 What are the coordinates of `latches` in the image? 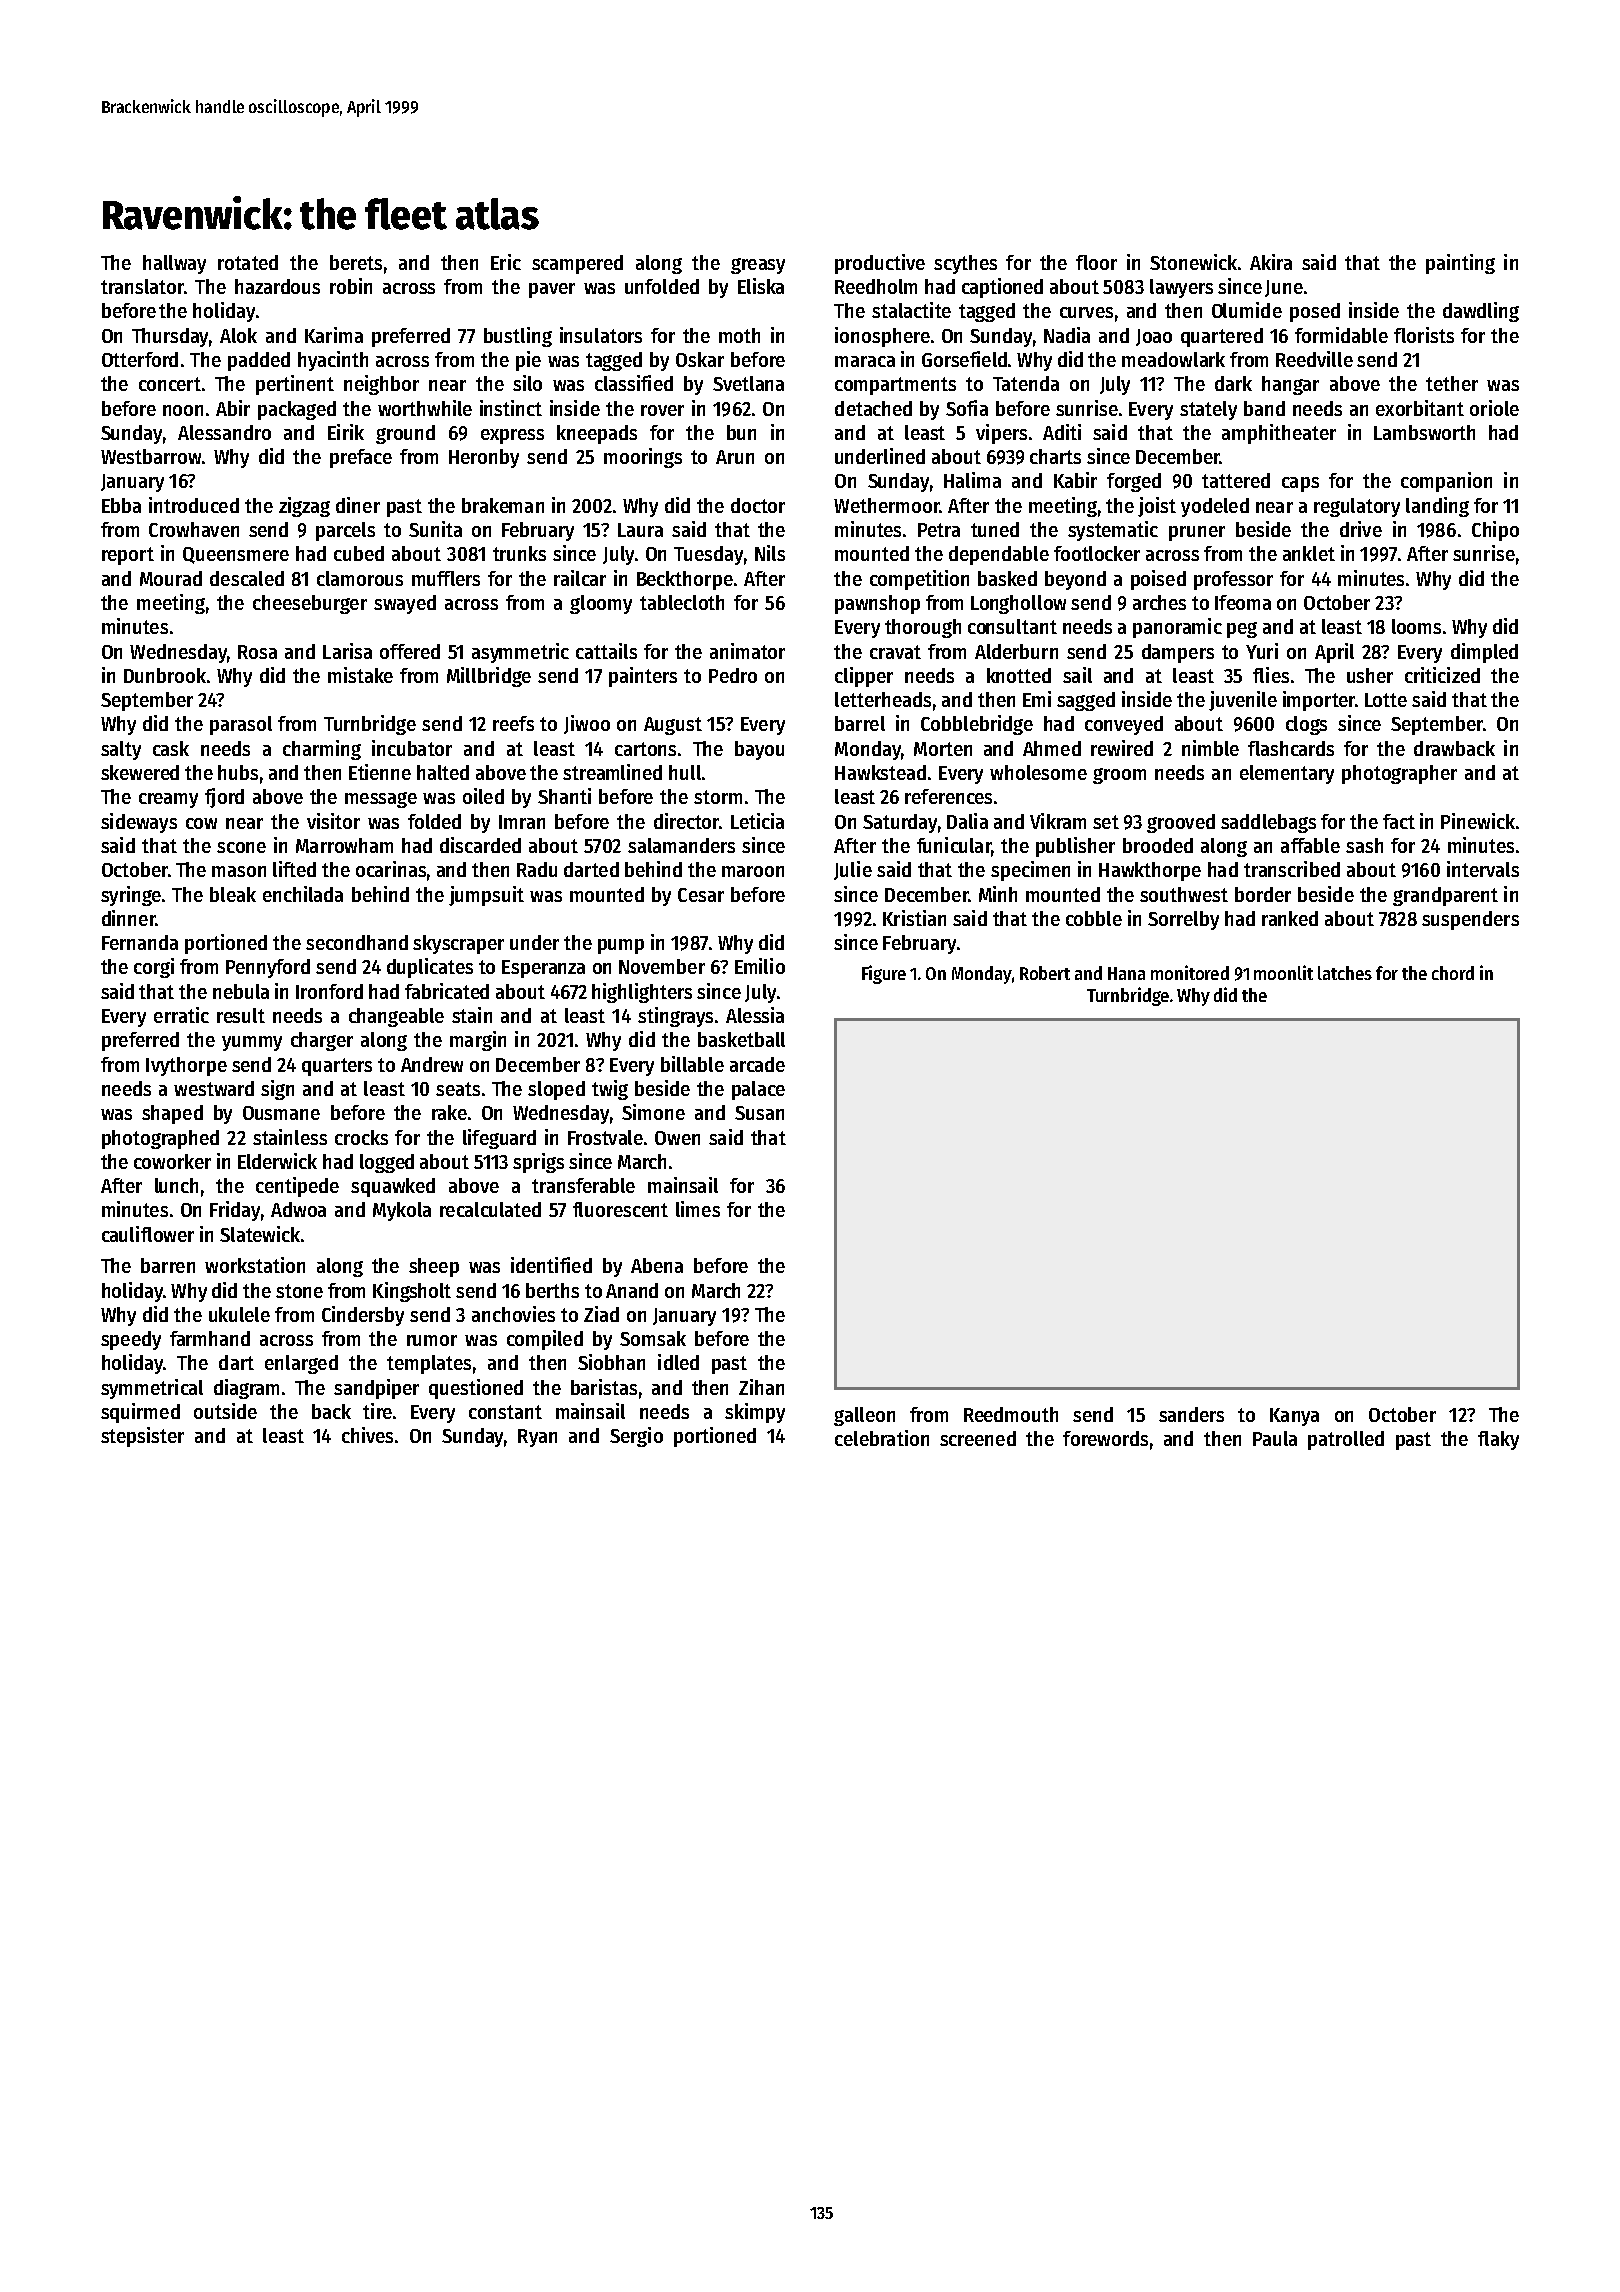 It's located at (1345, 973).
